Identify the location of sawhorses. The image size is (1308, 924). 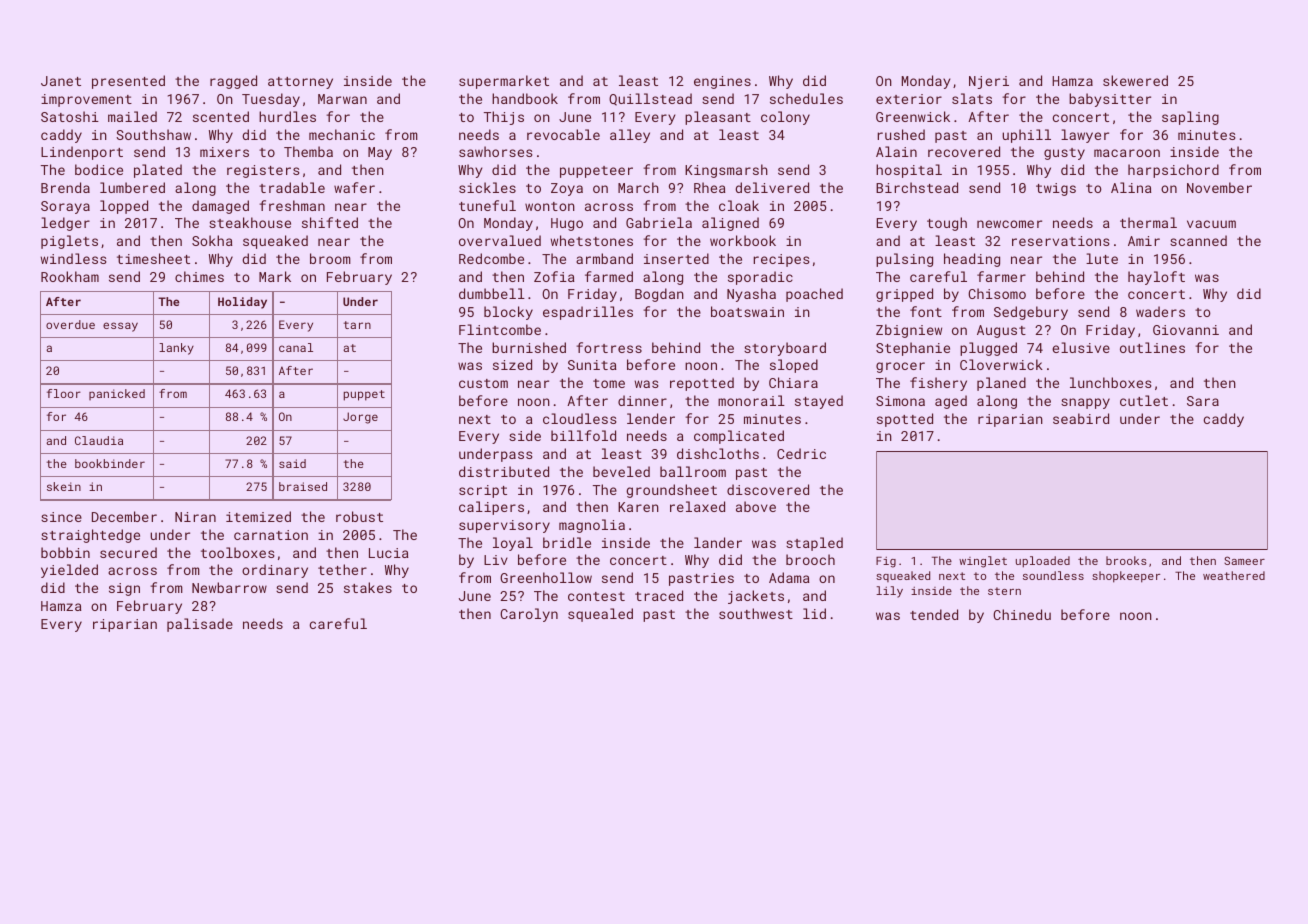
(495, 151).
